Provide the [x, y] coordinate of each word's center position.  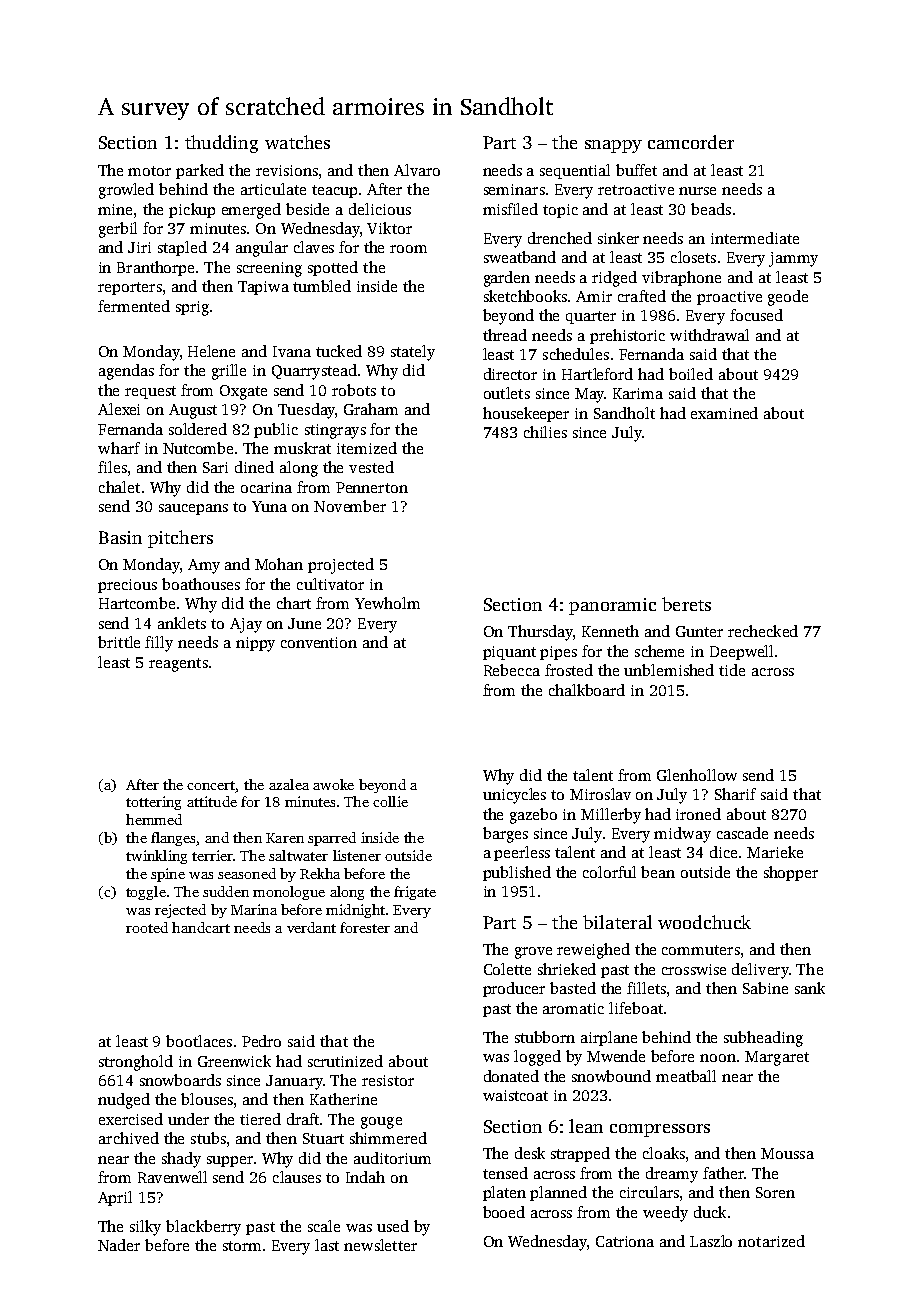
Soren [775, 1192]
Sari [215, 467]
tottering [153, 803]
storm [242, 1246]
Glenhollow [697, 775]
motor [149, 171]
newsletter [380, 1245]
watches [297, 142]
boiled [691, 374]
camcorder [691, 142]
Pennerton [372, 487]
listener [357, 855]
